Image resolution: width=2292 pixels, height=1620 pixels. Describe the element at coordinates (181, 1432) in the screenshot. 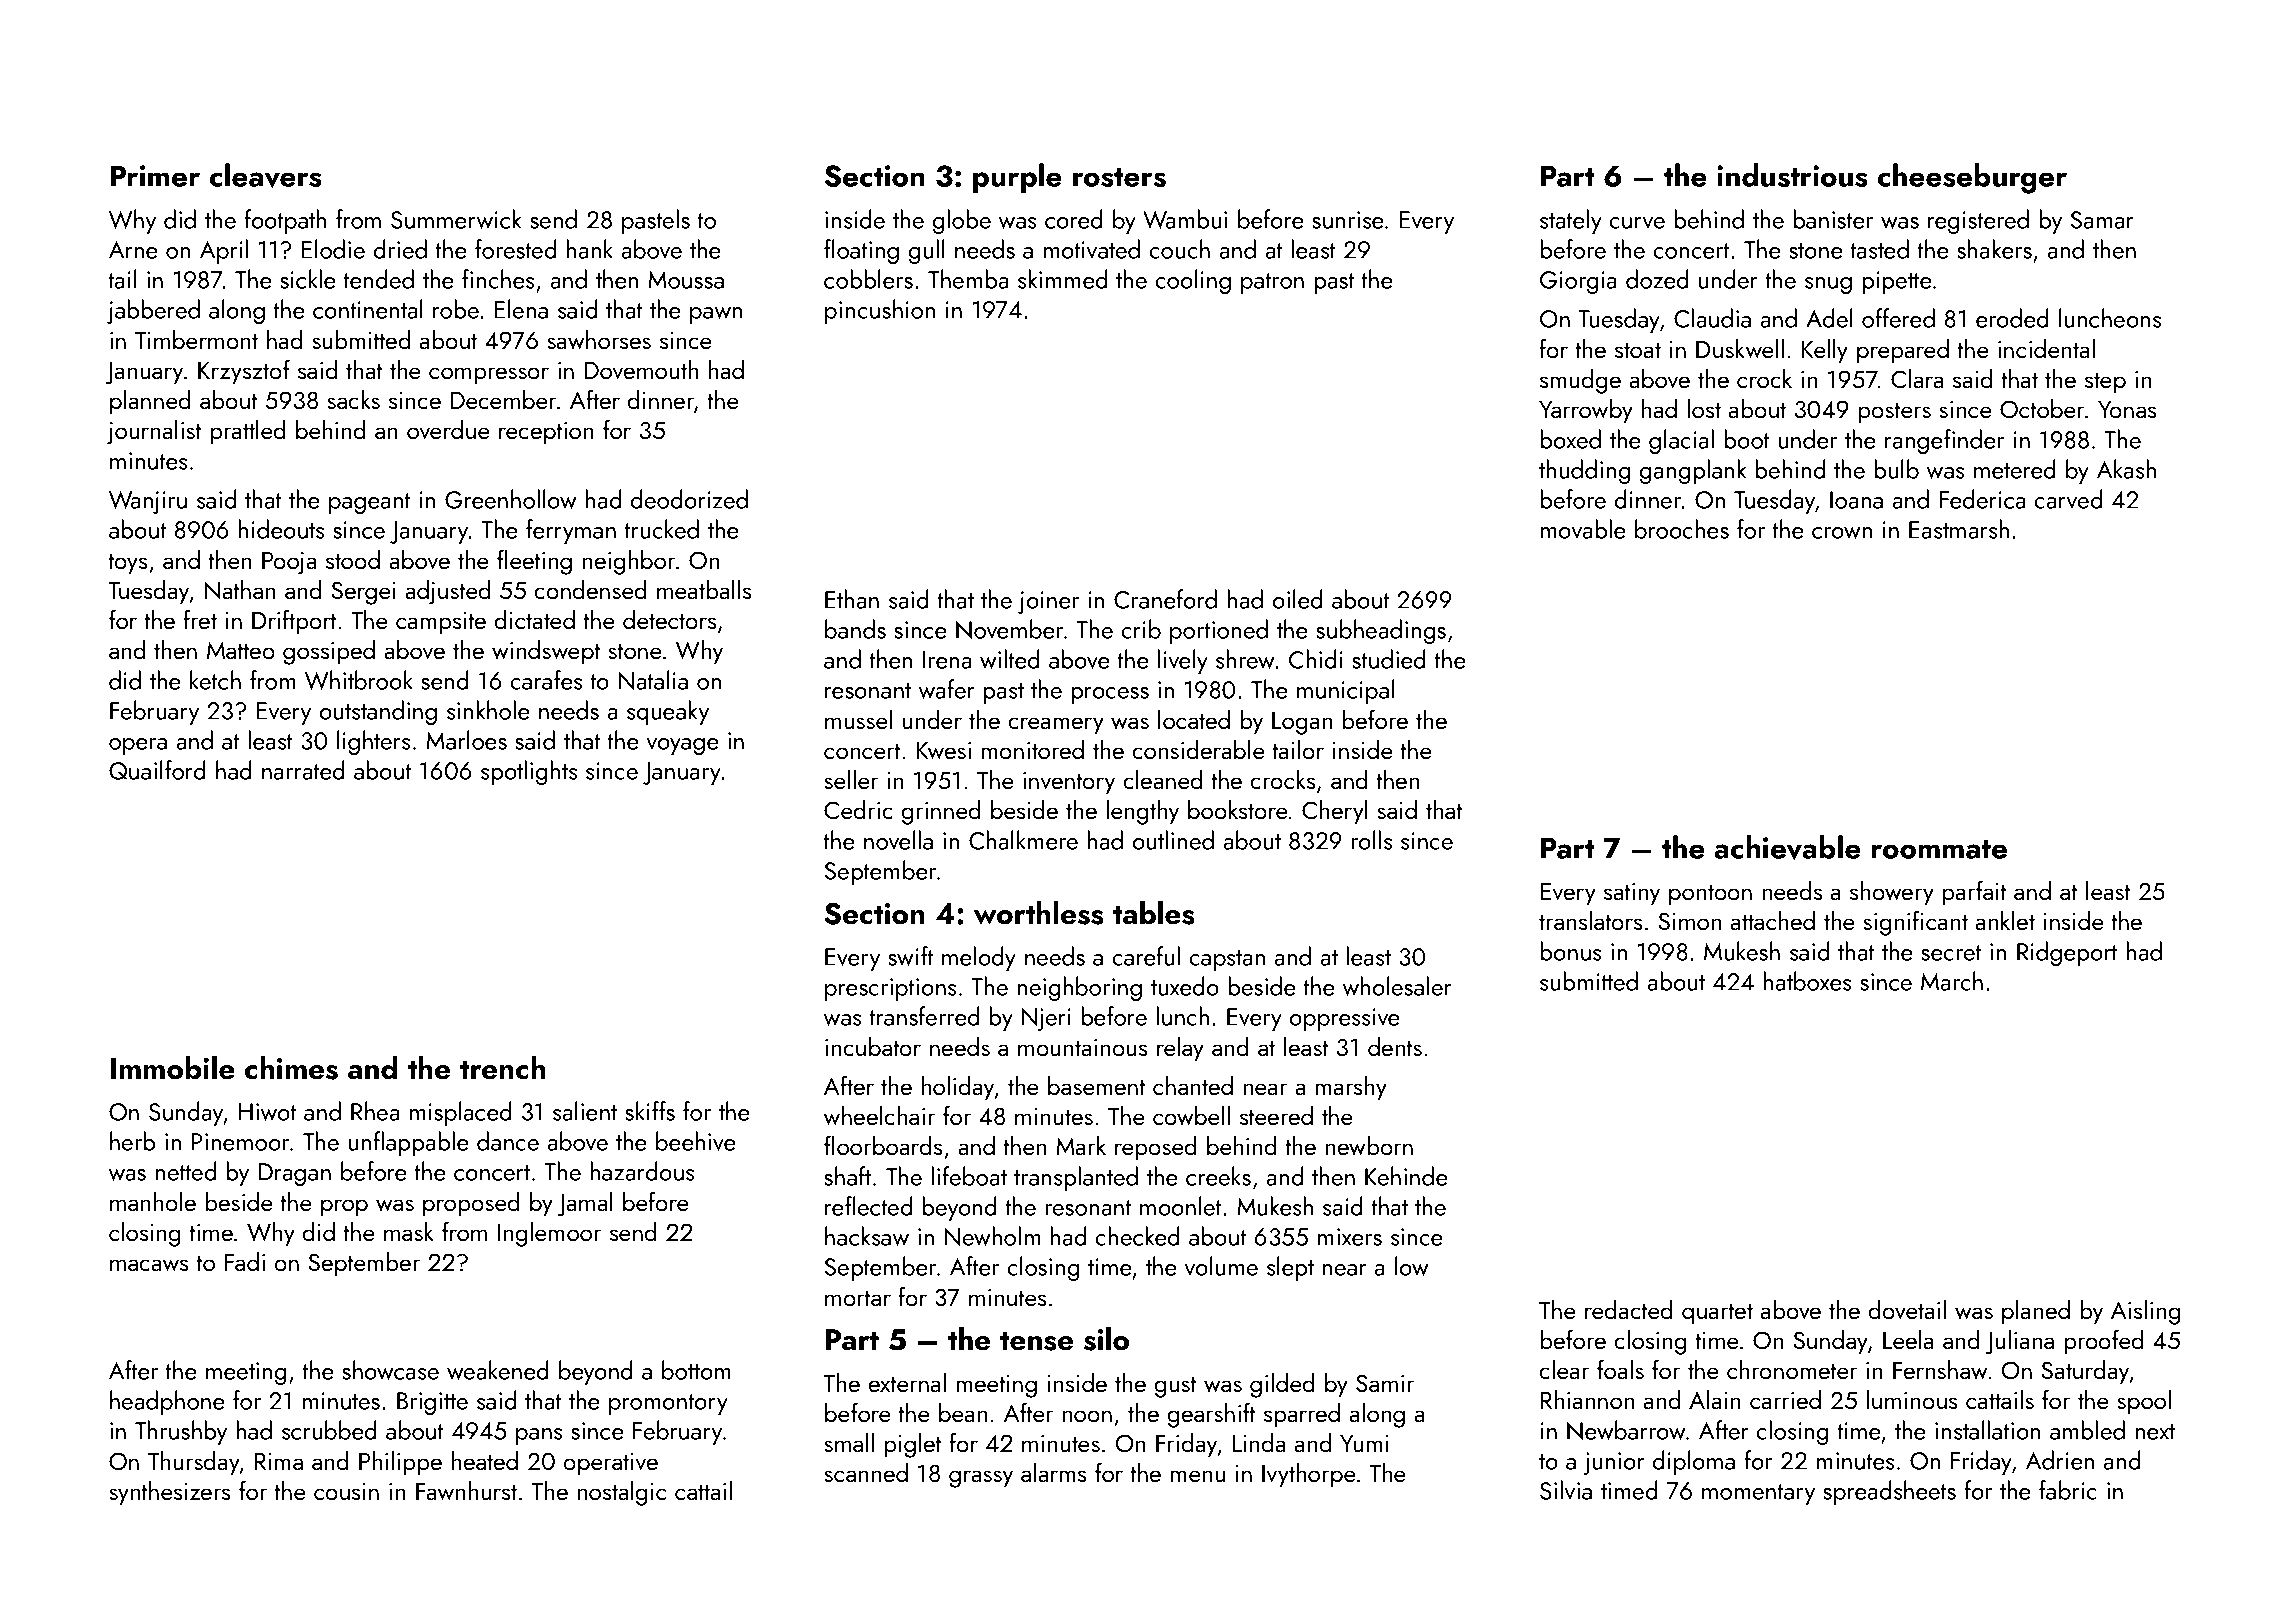

I see `Thrushby` at that location.
